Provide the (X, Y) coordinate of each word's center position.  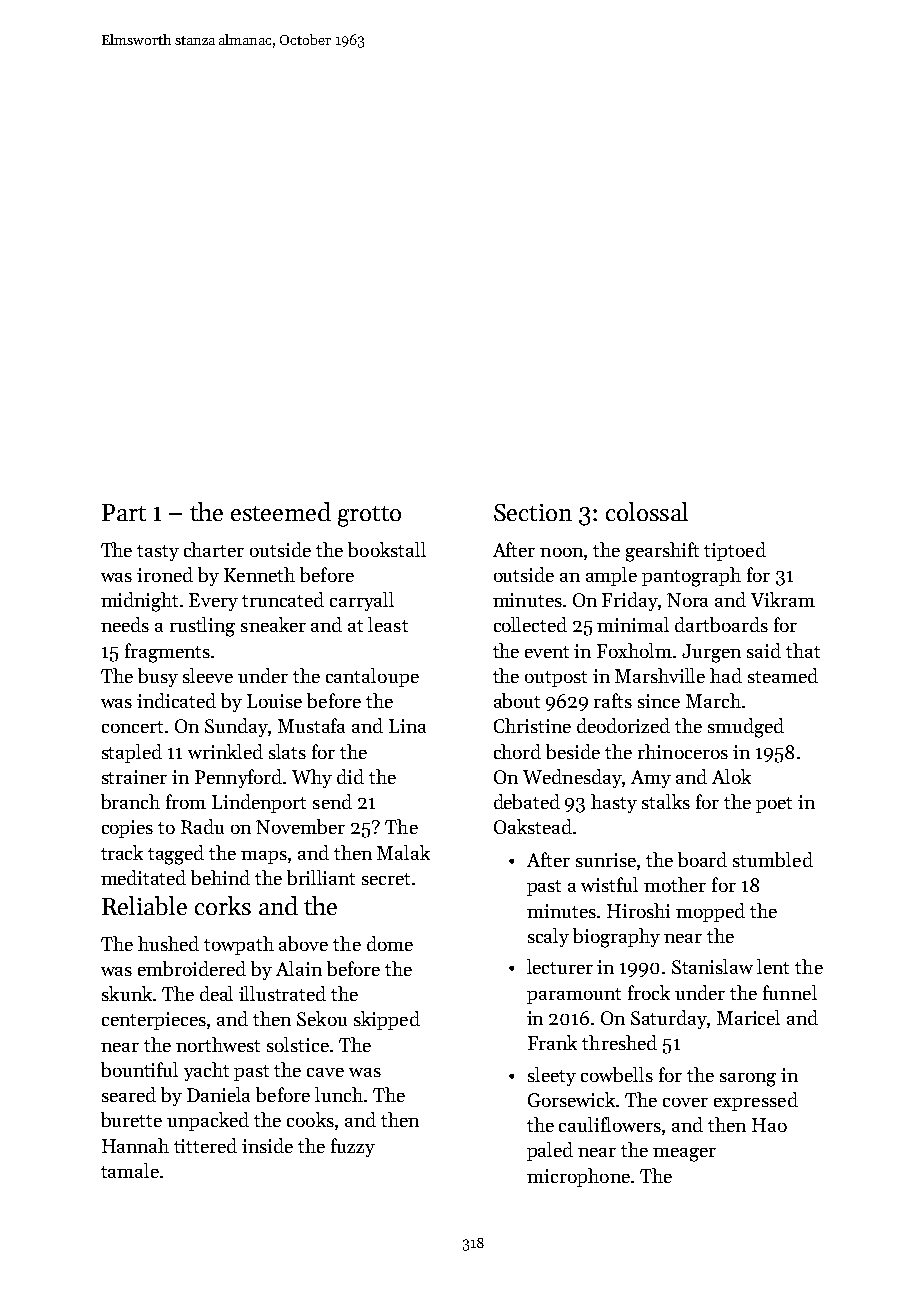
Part (124, 512)
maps (264, 857)
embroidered (192, 968)
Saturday (669, 1019)
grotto (369, 516)
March (713, 700)
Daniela (218, 1094)
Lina (407, 726)
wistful (609, 884)
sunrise (606, 860)
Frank (552, 1042)
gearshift (662, 552)
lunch (339, 1094)
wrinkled (225, 751)
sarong (748, 1080)
